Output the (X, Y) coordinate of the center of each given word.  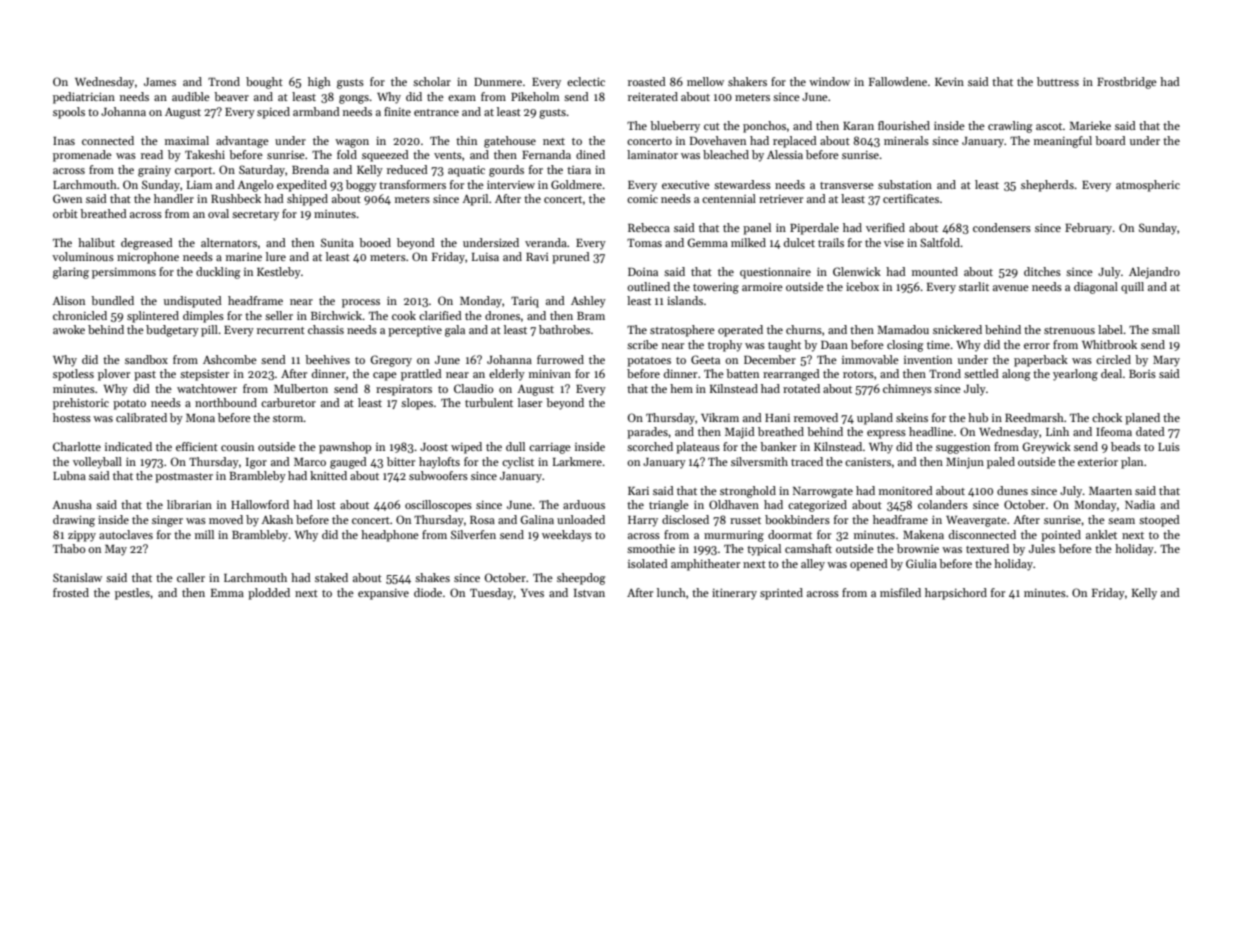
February (1088, 229)
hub (978, 417)
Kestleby (279, 273)
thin (466, 140)
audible (191, 96)
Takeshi (205, 154)
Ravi (537, 257)
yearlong (1075, 375)
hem (681, 388)
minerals (906, 140)
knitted (328, 475)
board (1110, 140)
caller (191, 577)
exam (462, 98)
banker (778, 446)
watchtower (207, 388)
